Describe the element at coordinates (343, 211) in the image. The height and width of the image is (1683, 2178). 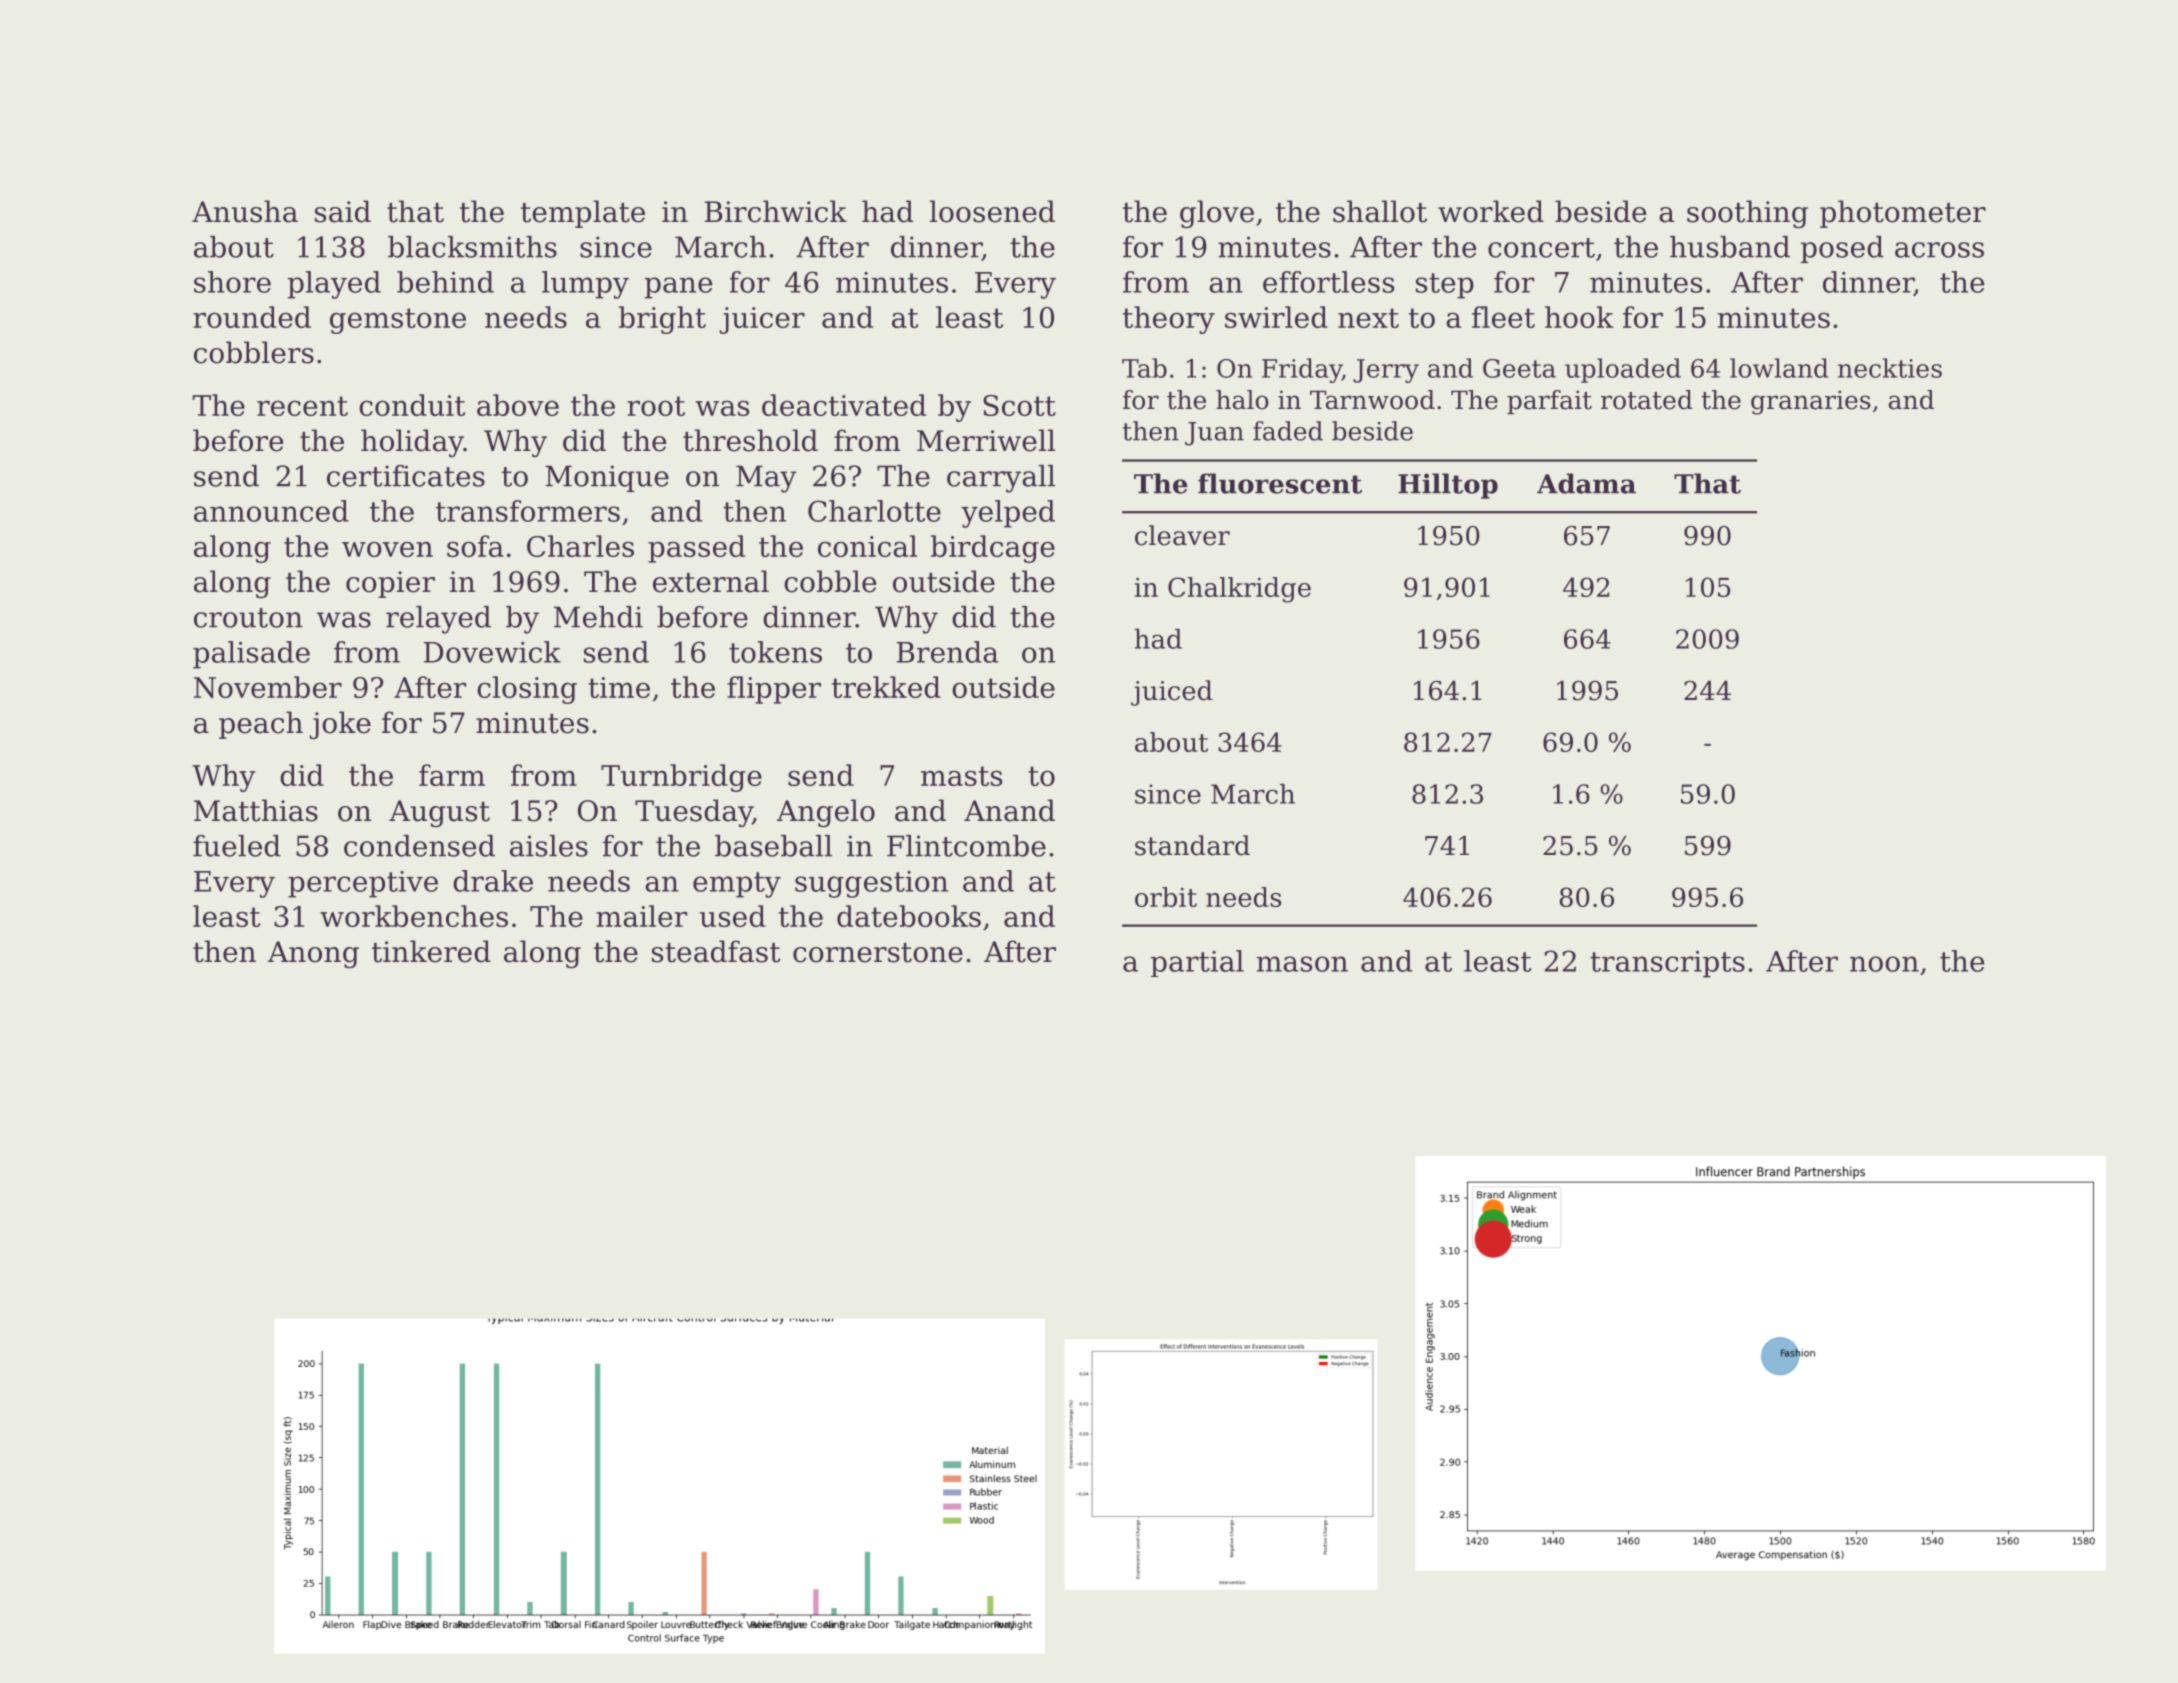
I see `said` at that location.
